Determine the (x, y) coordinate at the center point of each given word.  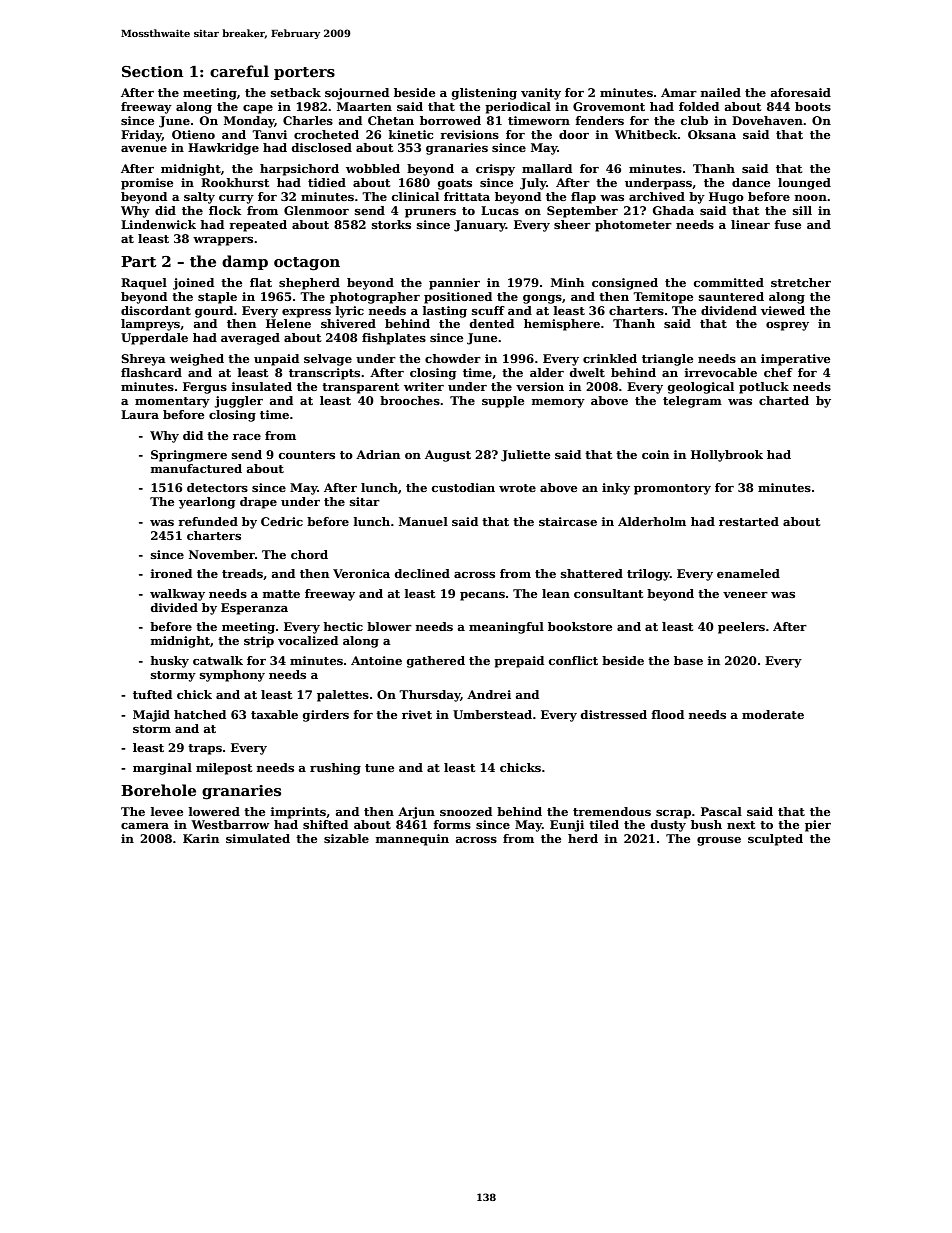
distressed (614, 714)
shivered (348, 323)
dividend (729, 310)
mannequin (412, 840)
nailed (721, 92)
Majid (151, 716)
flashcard (151, 372)
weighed (197, 360)
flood (667, 714)
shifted (325, 824)
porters (304, 73)
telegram (692, 402)
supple (503, 402)
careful (239, 71)
